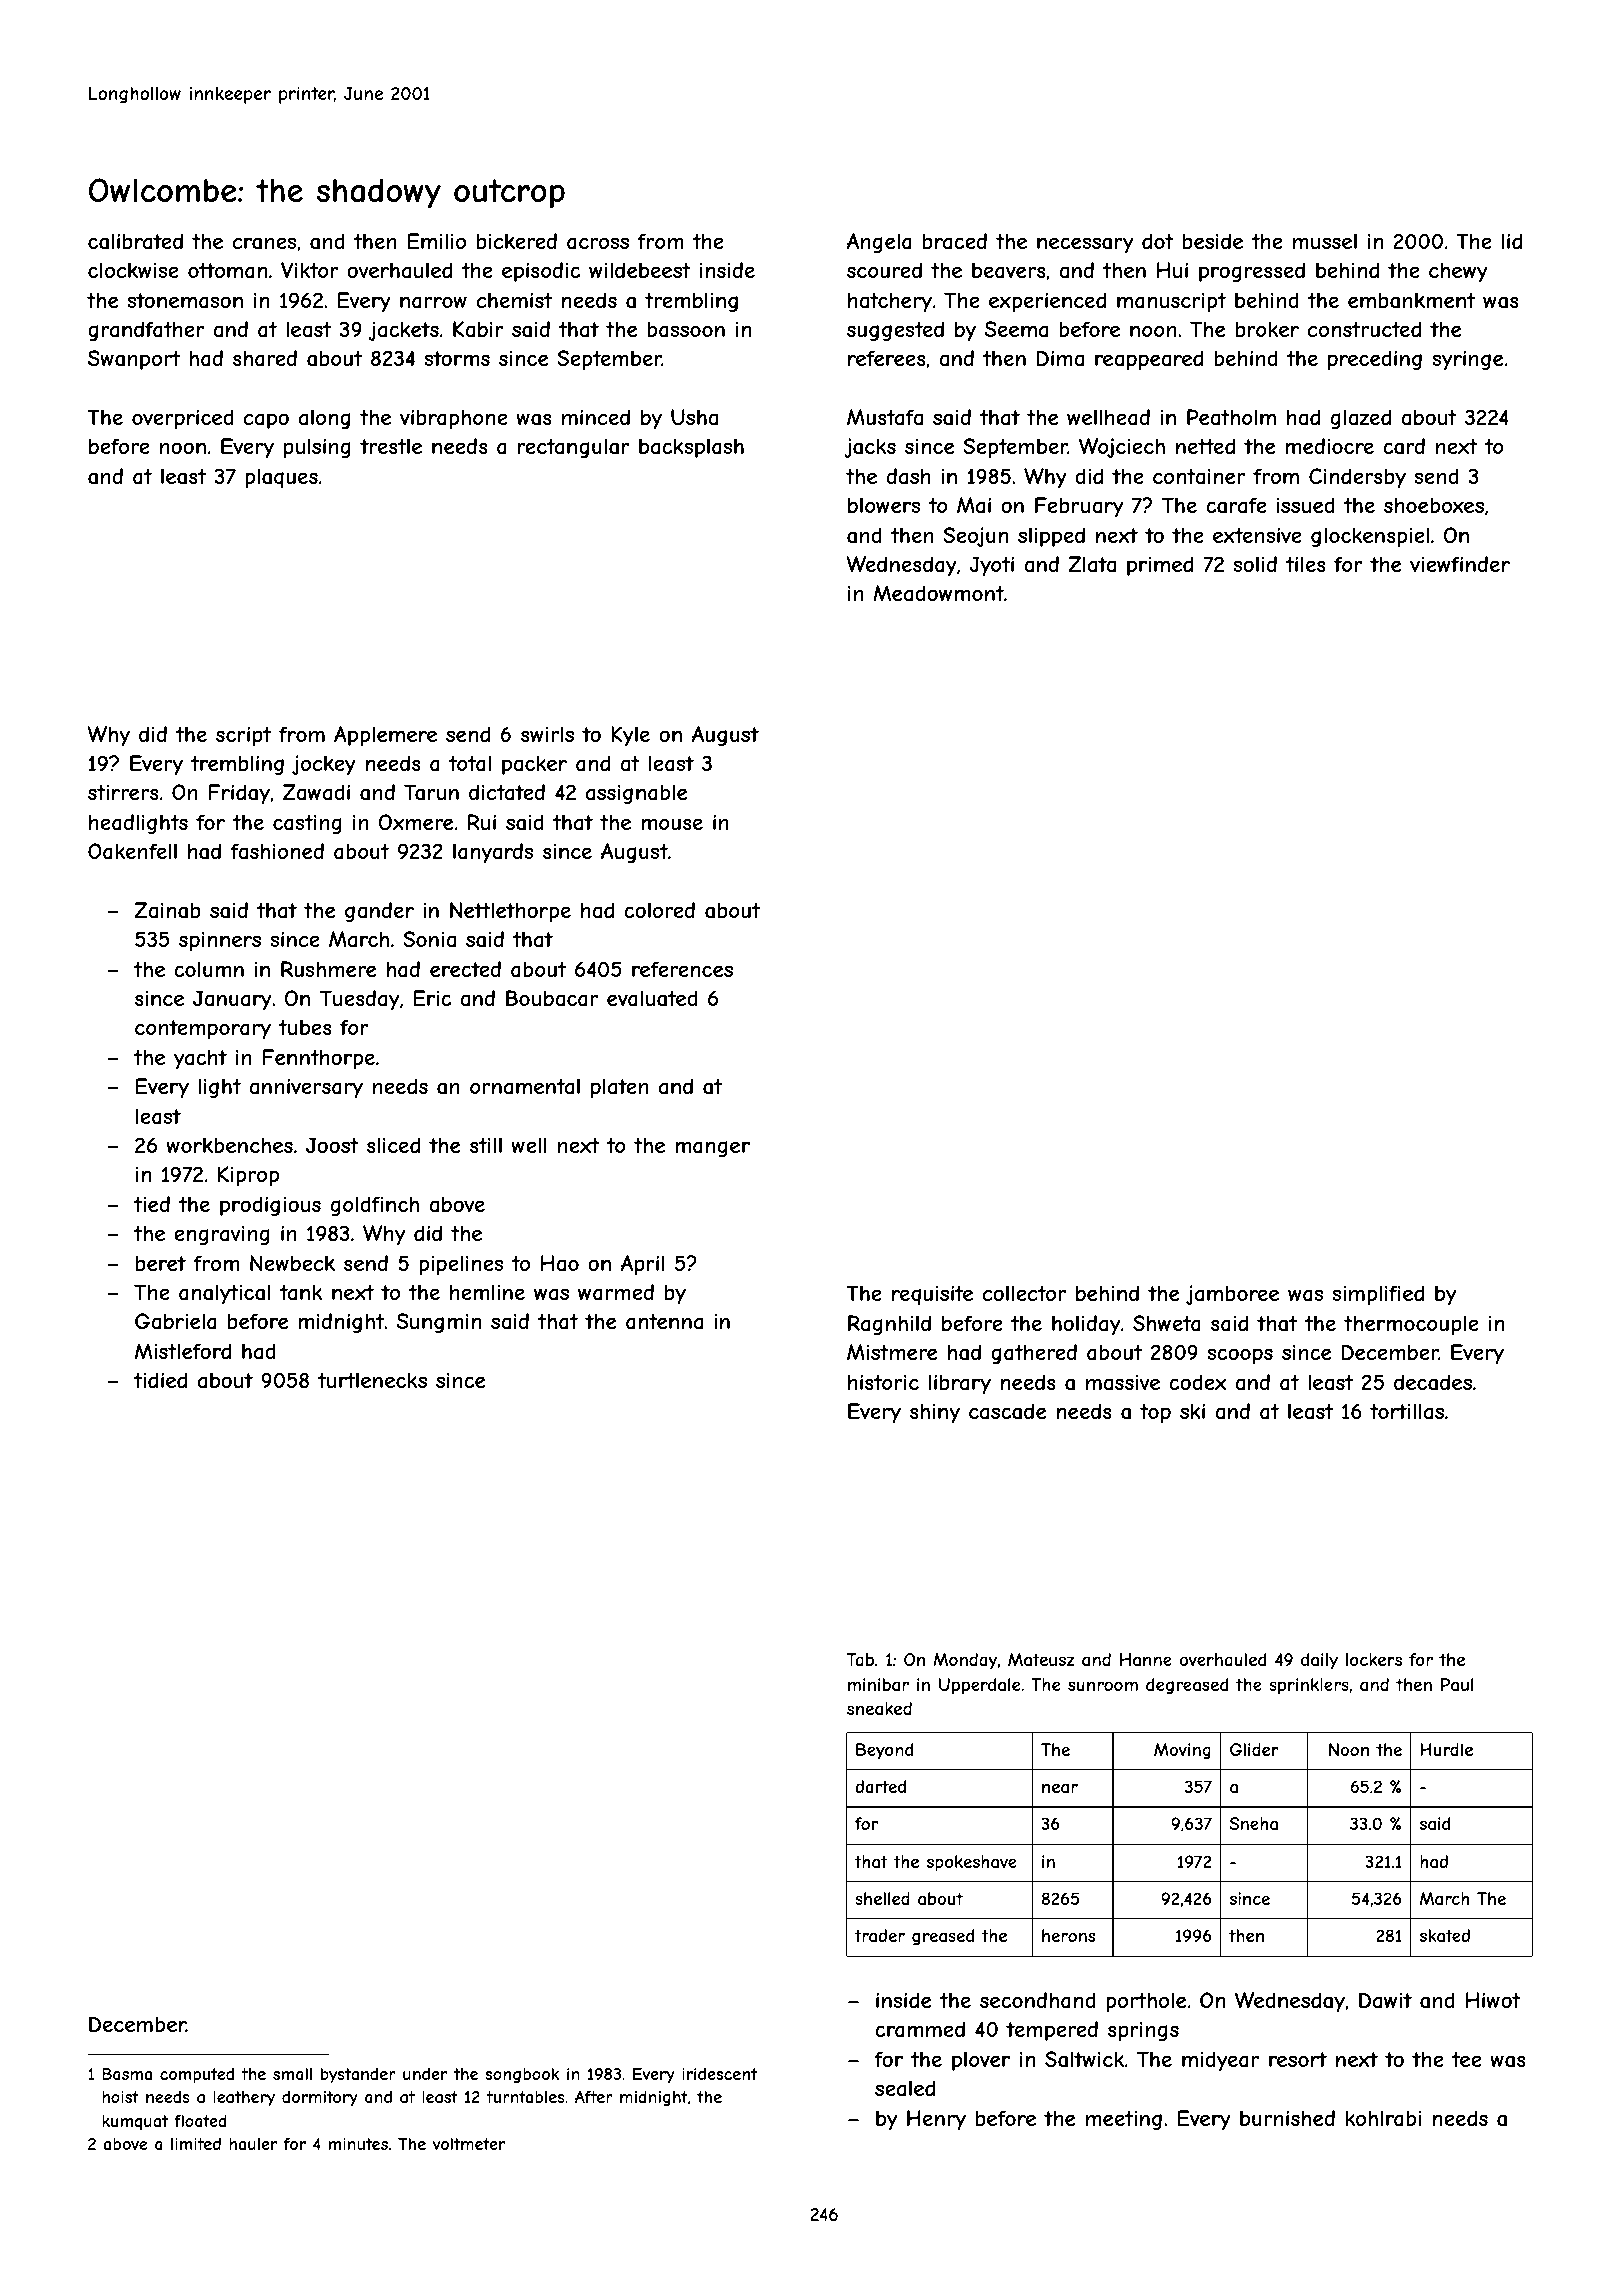 This page has width=1620, height=2292. Describe the element at coordinates (404, 331) in the page. I see `jackets` at that location.
